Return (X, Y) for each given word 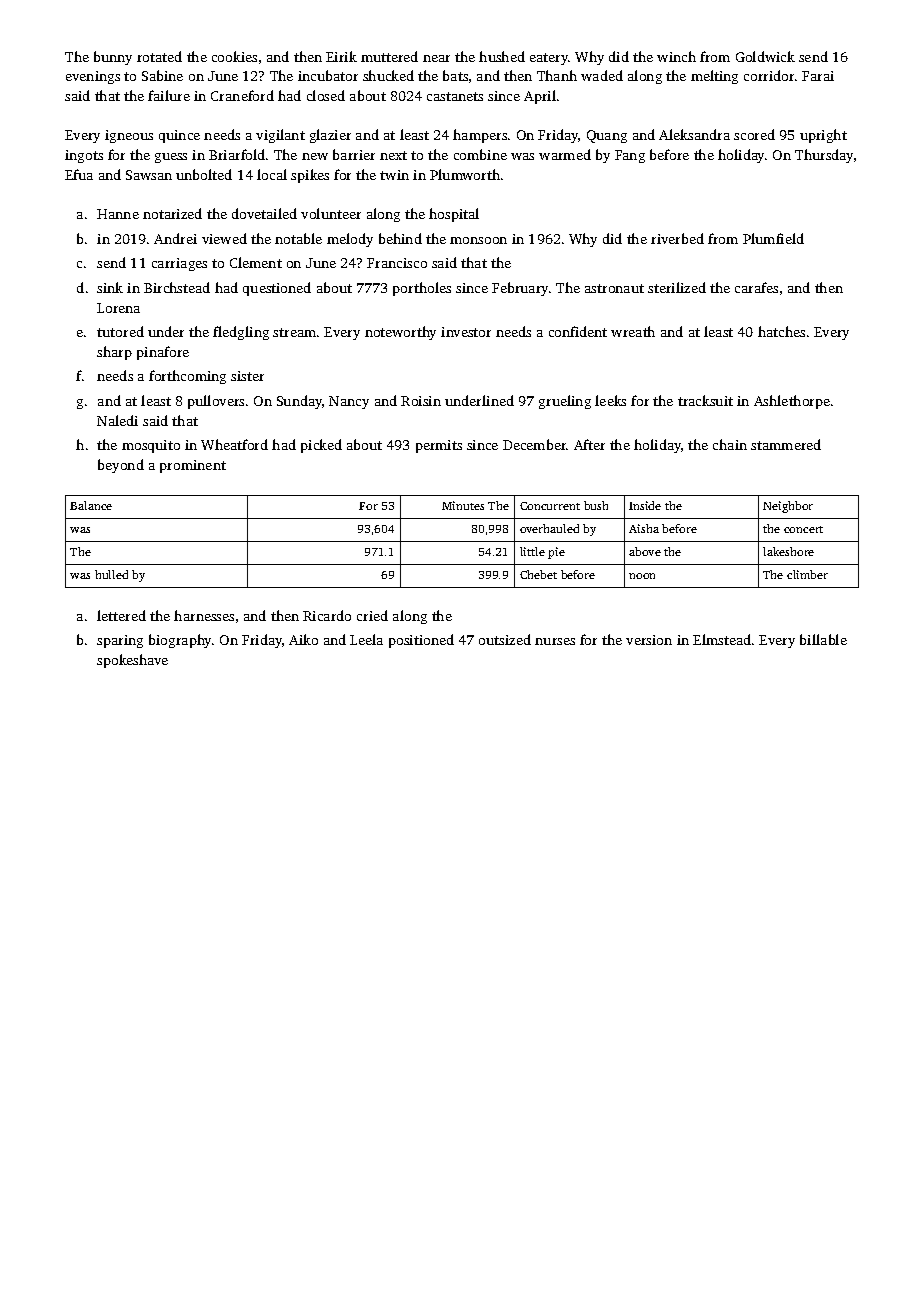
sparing (120, 641)
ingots (84, 156)
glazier (330, 136)
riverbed (677, 238)
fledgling (241, 333)
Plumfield (773, 238)
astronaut (614, 288)
